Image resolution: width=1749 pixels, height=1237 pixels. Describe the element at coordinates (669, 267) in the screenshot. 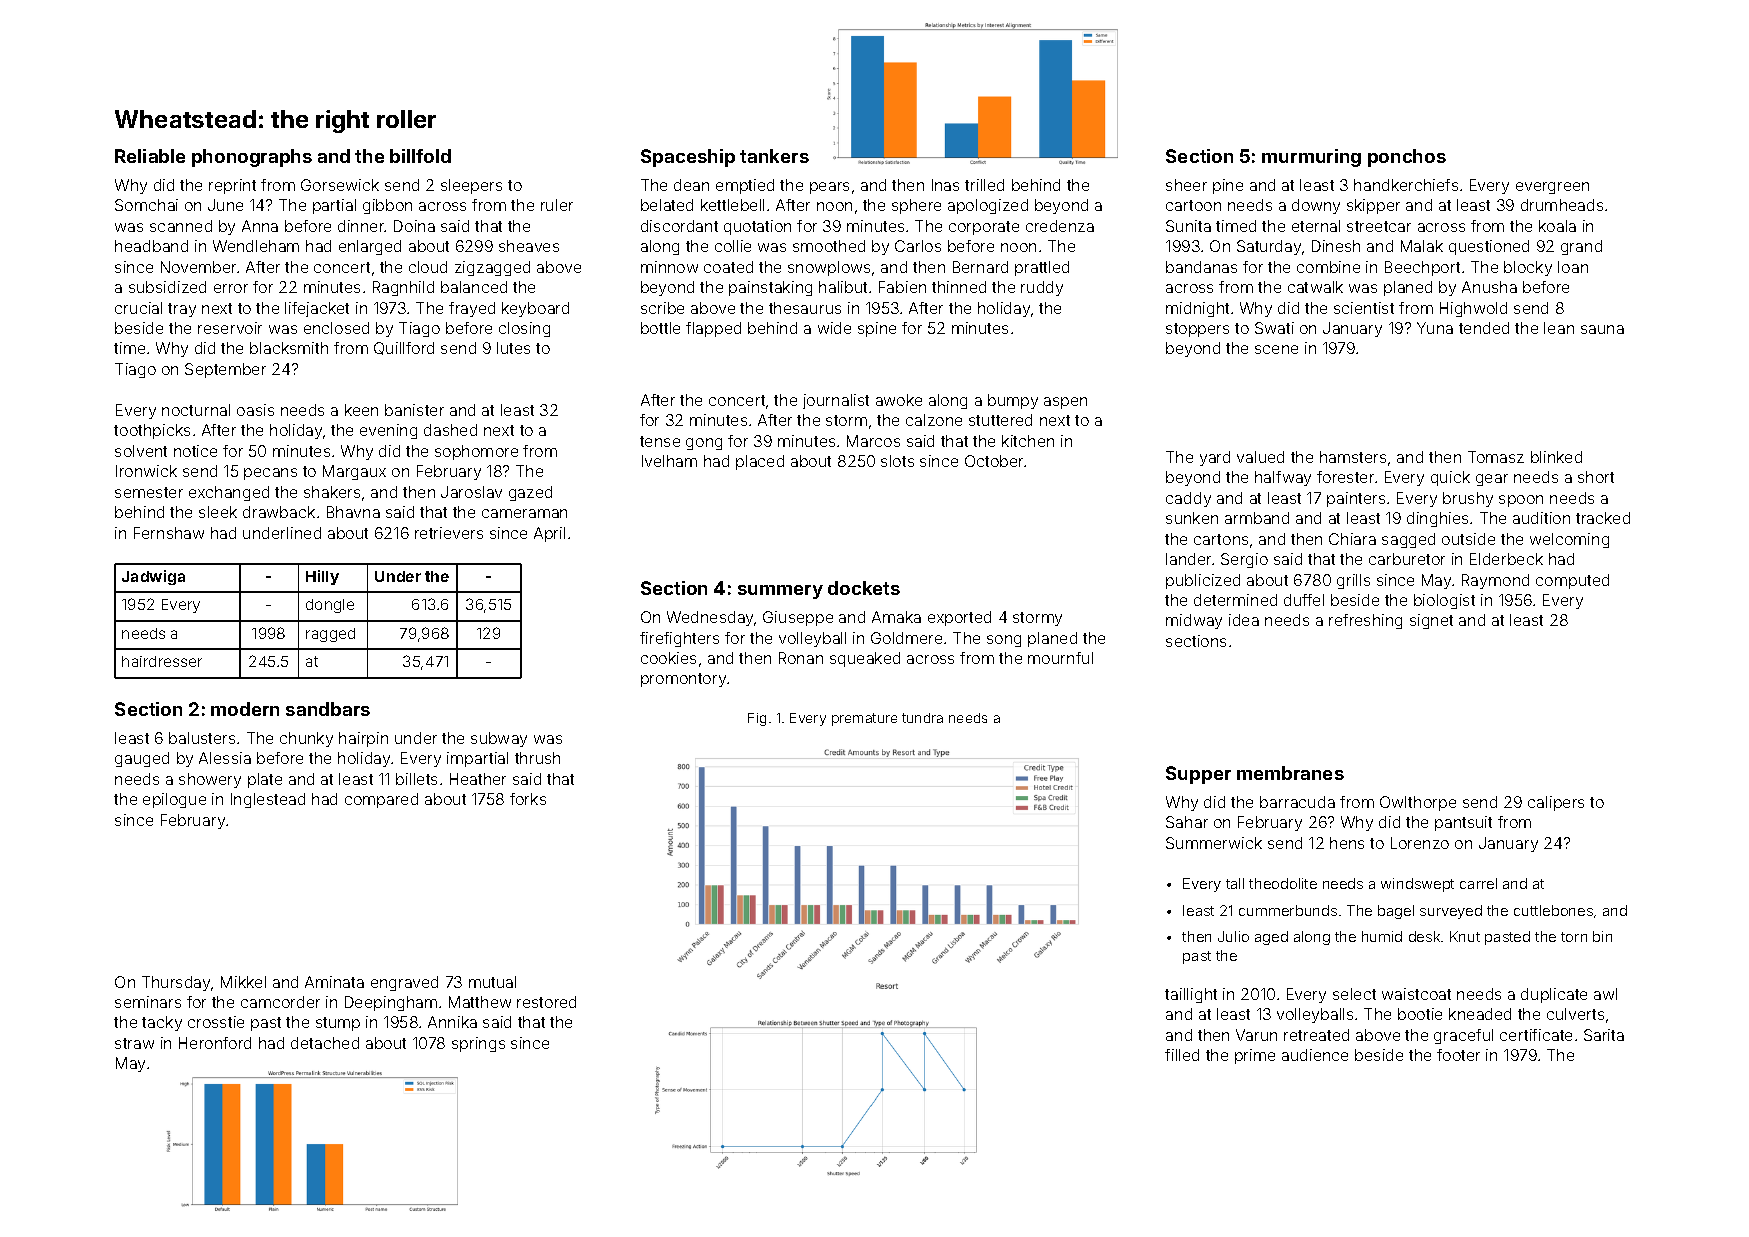

I see `minnow` at that location.
